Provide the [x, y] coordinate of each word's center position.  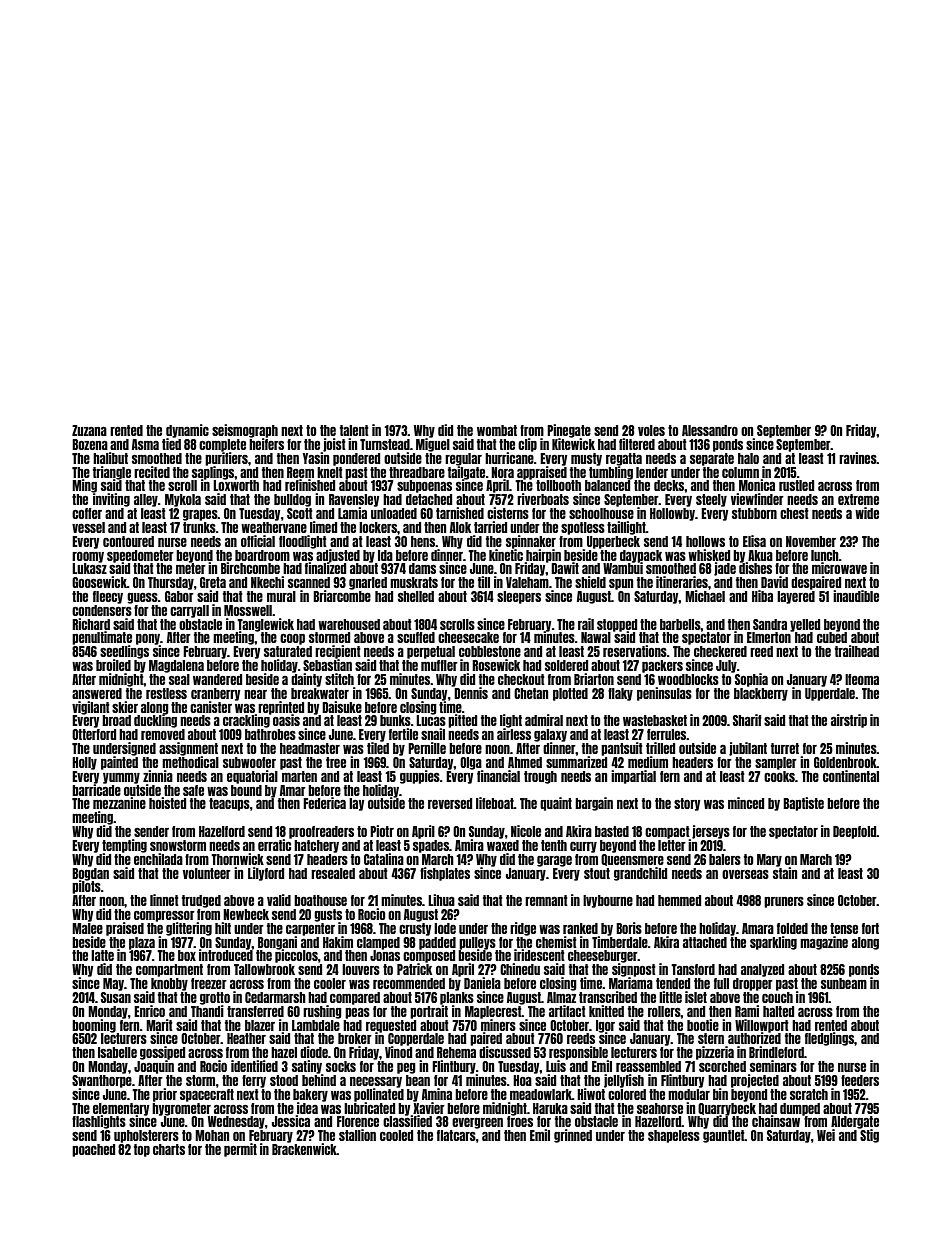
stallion [357, 1135]
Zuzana [89, 430]
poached [93, 1150]
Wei [826, 1135]
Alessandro [710, 430]
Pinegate [569, 431]
